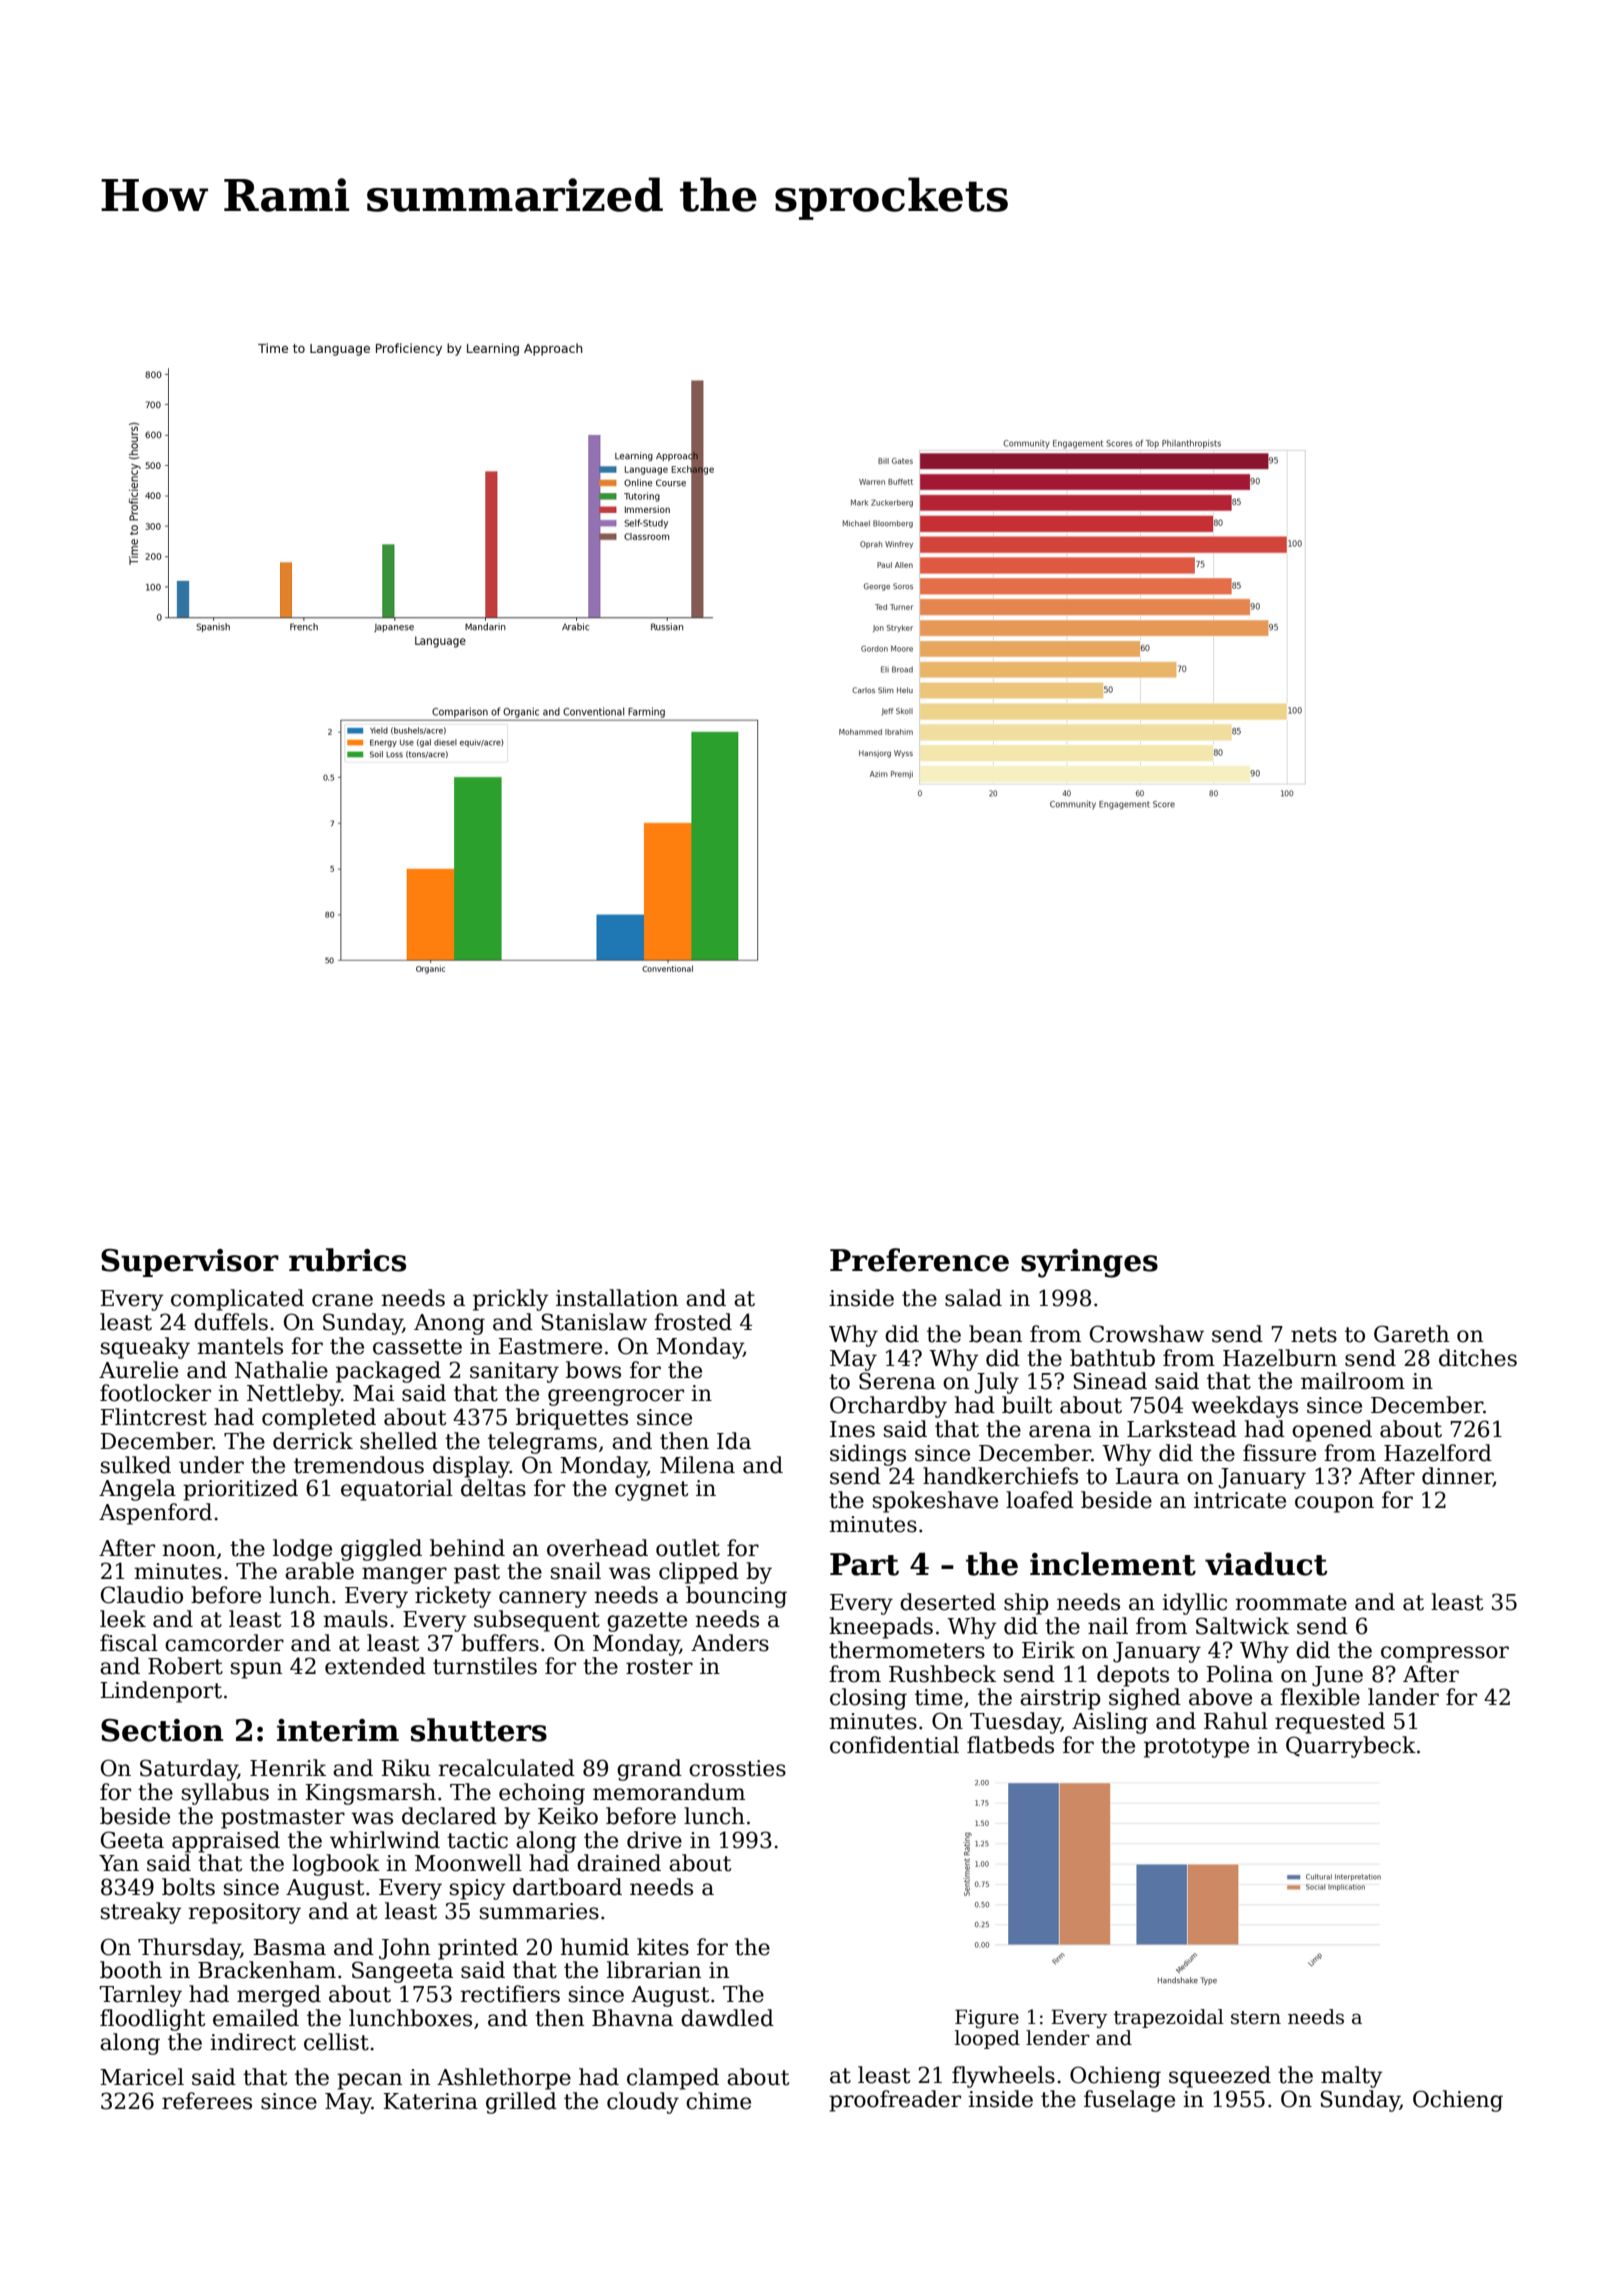  Describe the element at coordinates (375, 1666) in the document. I see `extended` at that location.
